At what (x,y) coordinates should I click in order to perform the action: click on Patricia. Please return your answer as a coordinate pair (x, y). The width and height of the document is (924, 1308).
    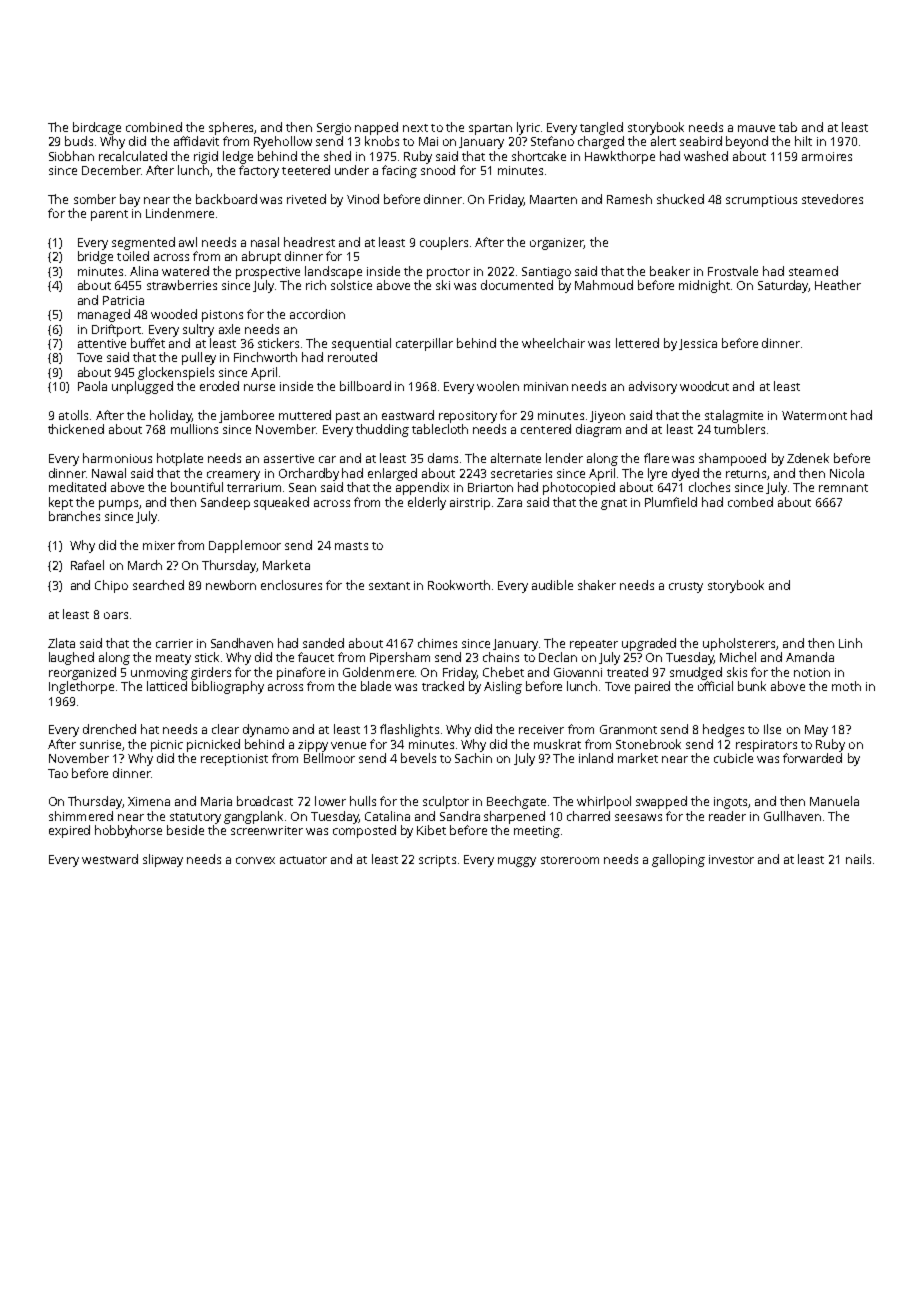
    Looking at the image, I should click on (123, 300).
